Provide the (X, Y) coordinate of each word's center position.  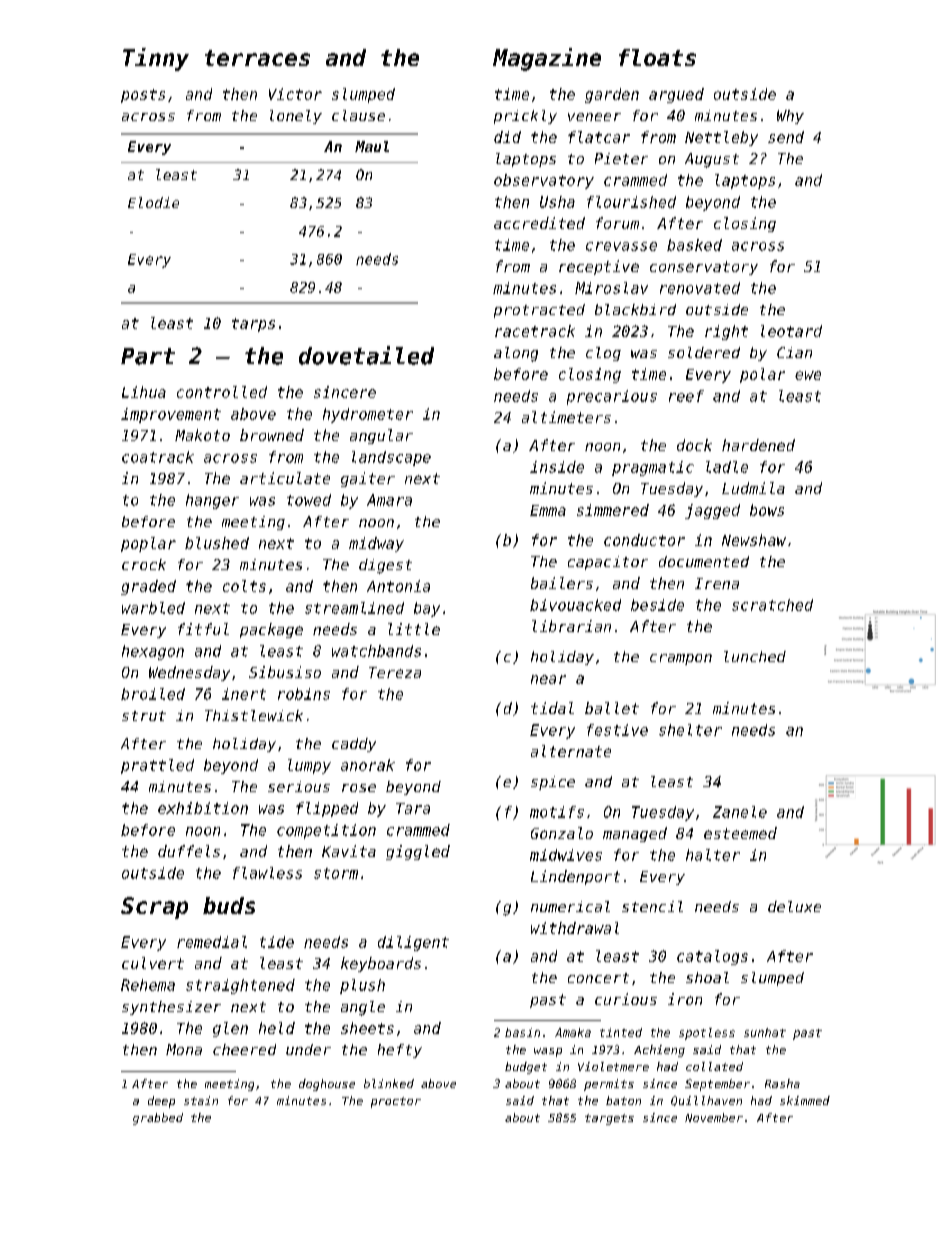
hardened (758, 445)
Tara (413, 808)
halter (713, 855)
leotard (791, 331)
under (308, 1049)
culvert (153, 963)
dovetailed (366, 355)
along (516, 354)
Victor (295, 94)
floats (657, 57)
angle (363, 1008)
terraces (257, 58)
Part (148, 356)
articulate (285, 478)
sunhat (765, 1032)
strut (144, 716)
